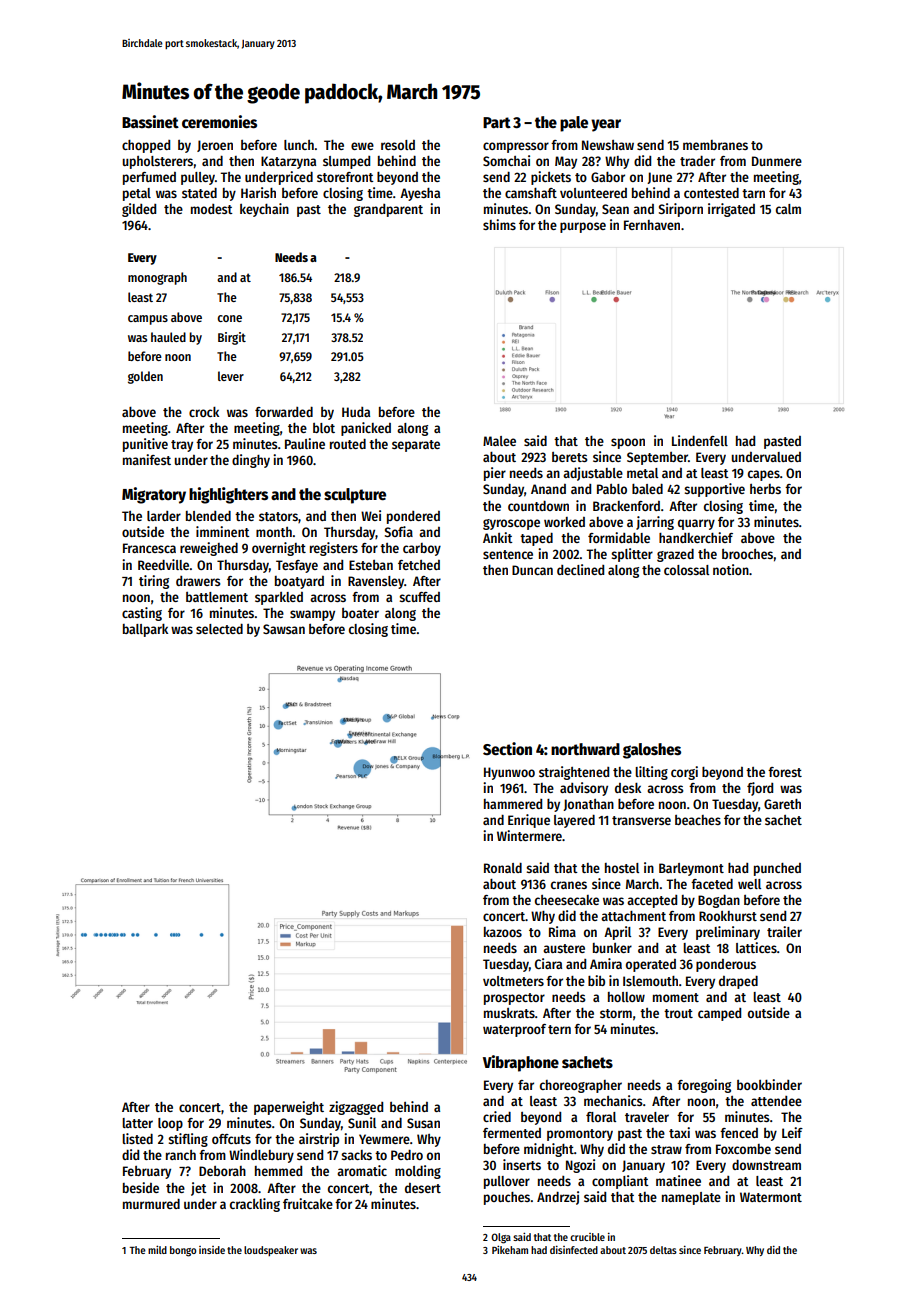  What do you see at coordinates (145, 630) in the screenshot?
I see `ballpark` at bounding box center [145, 630].
